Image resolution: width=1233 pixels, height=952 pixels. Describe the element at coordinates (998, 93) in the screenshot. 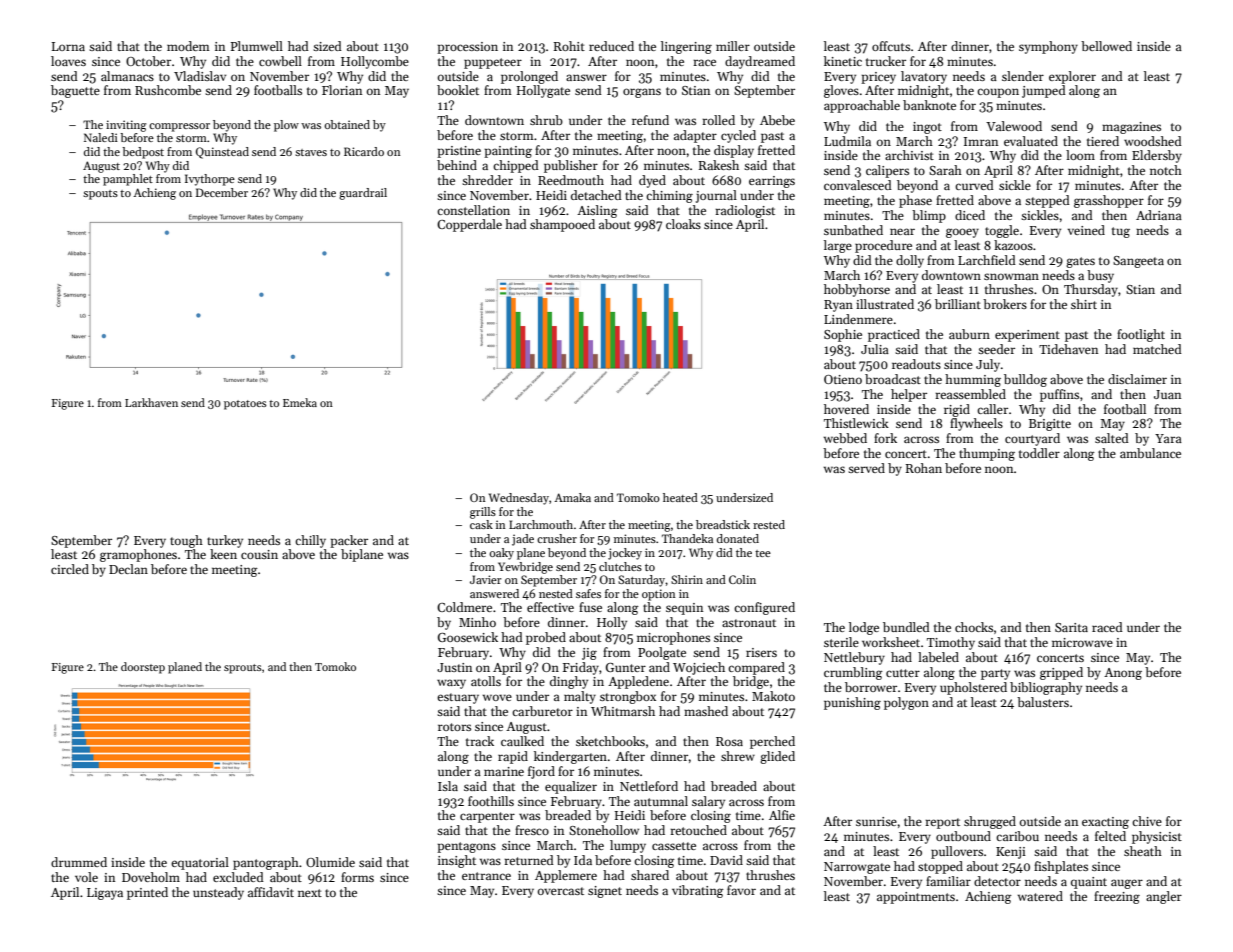

I see `coupon` at that location.
